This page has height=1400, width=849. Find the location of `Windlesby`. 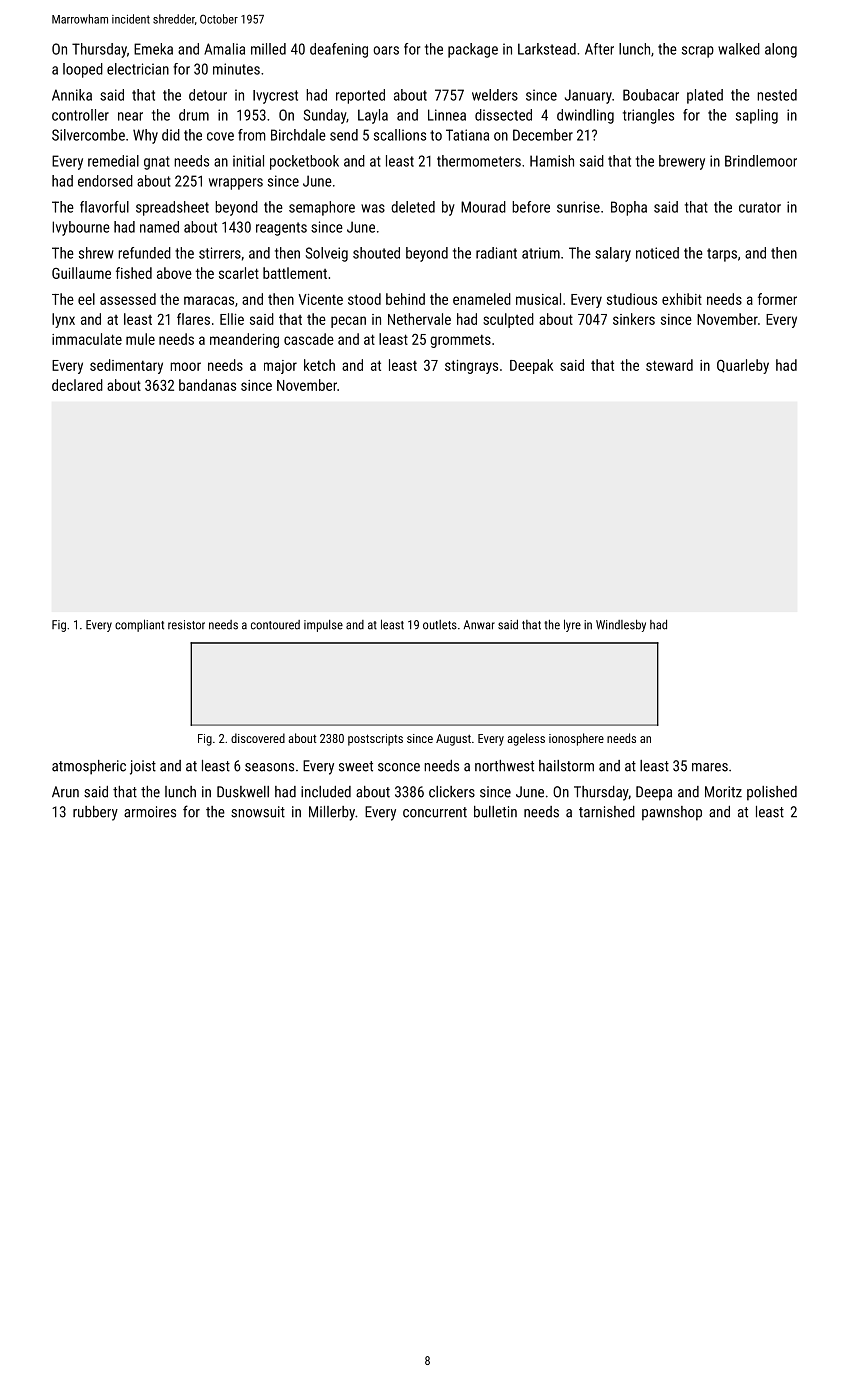

Windlesby is located at coordinates (621, 626).
